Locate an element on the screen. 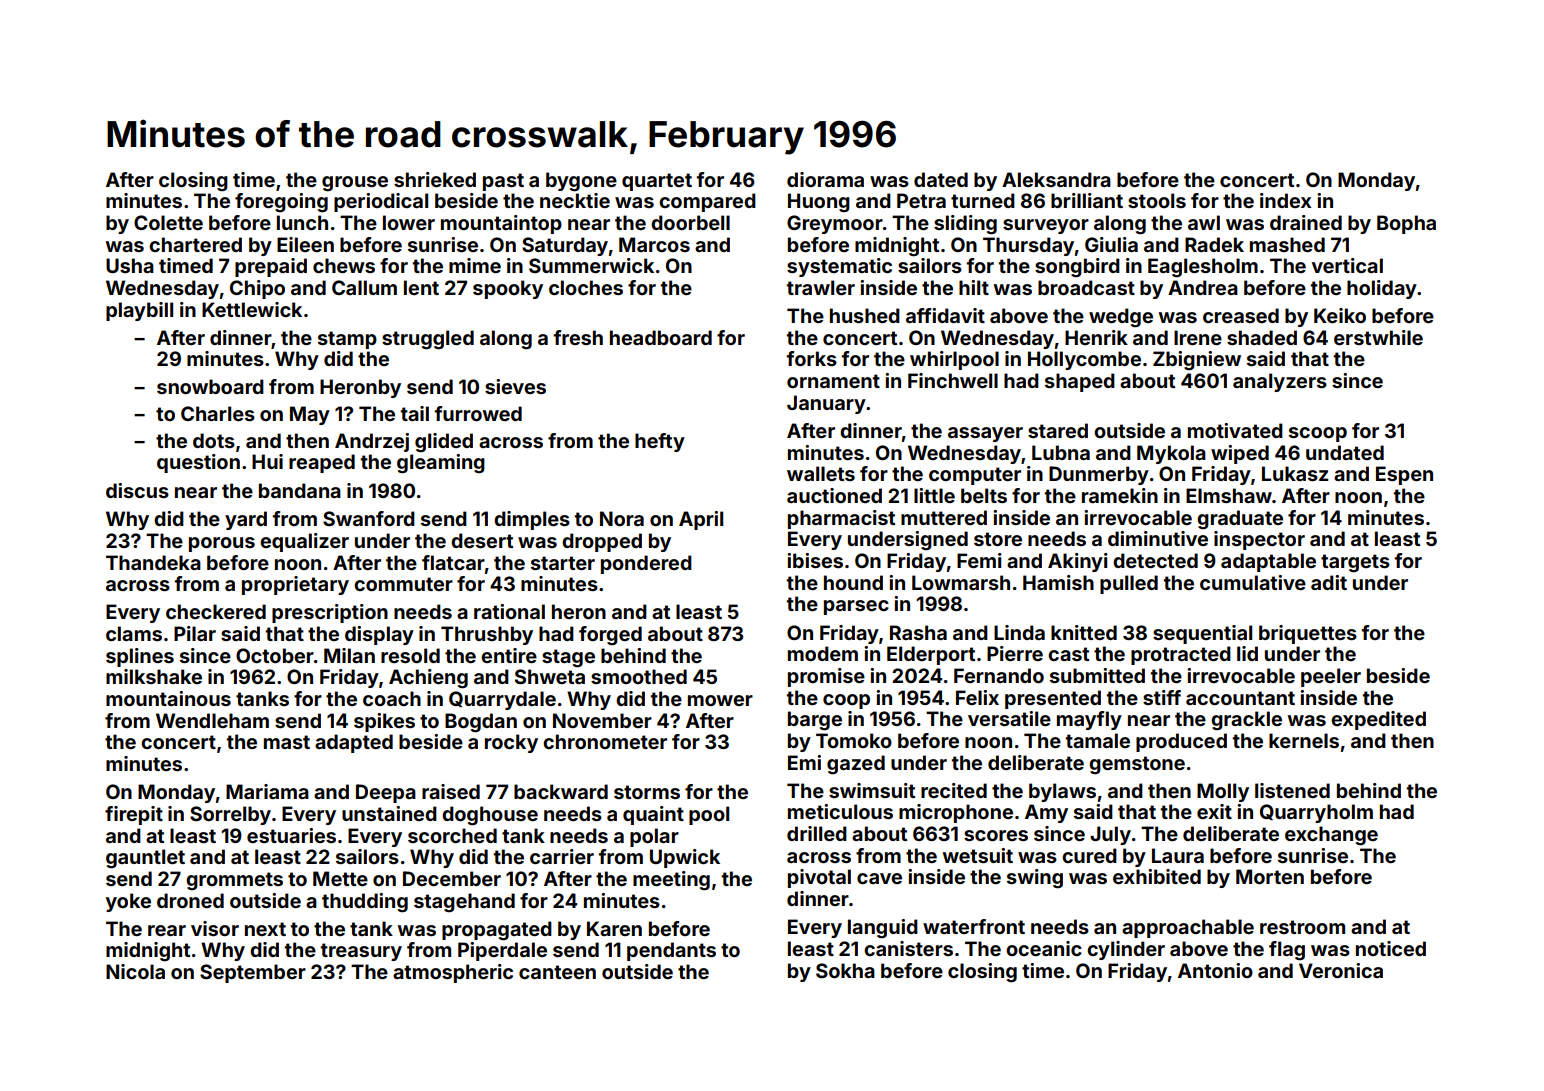 Image resolution: width=1544 pixels, height=1091 pixels. question is located at coordinates (198, 463).
